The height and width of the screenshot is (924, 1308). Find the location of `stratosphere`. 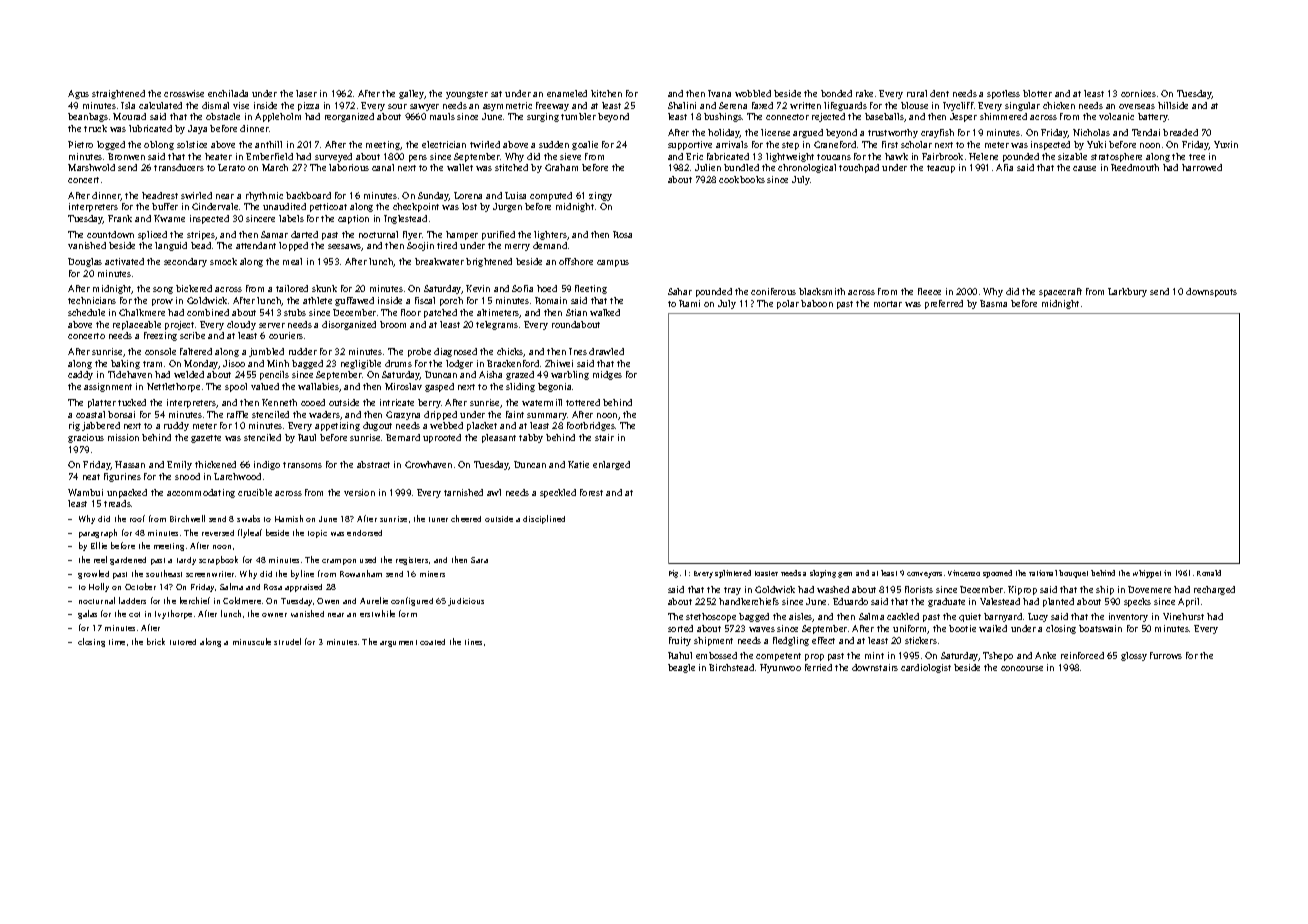

stratosphere is located at coordinates (1116, 157).
